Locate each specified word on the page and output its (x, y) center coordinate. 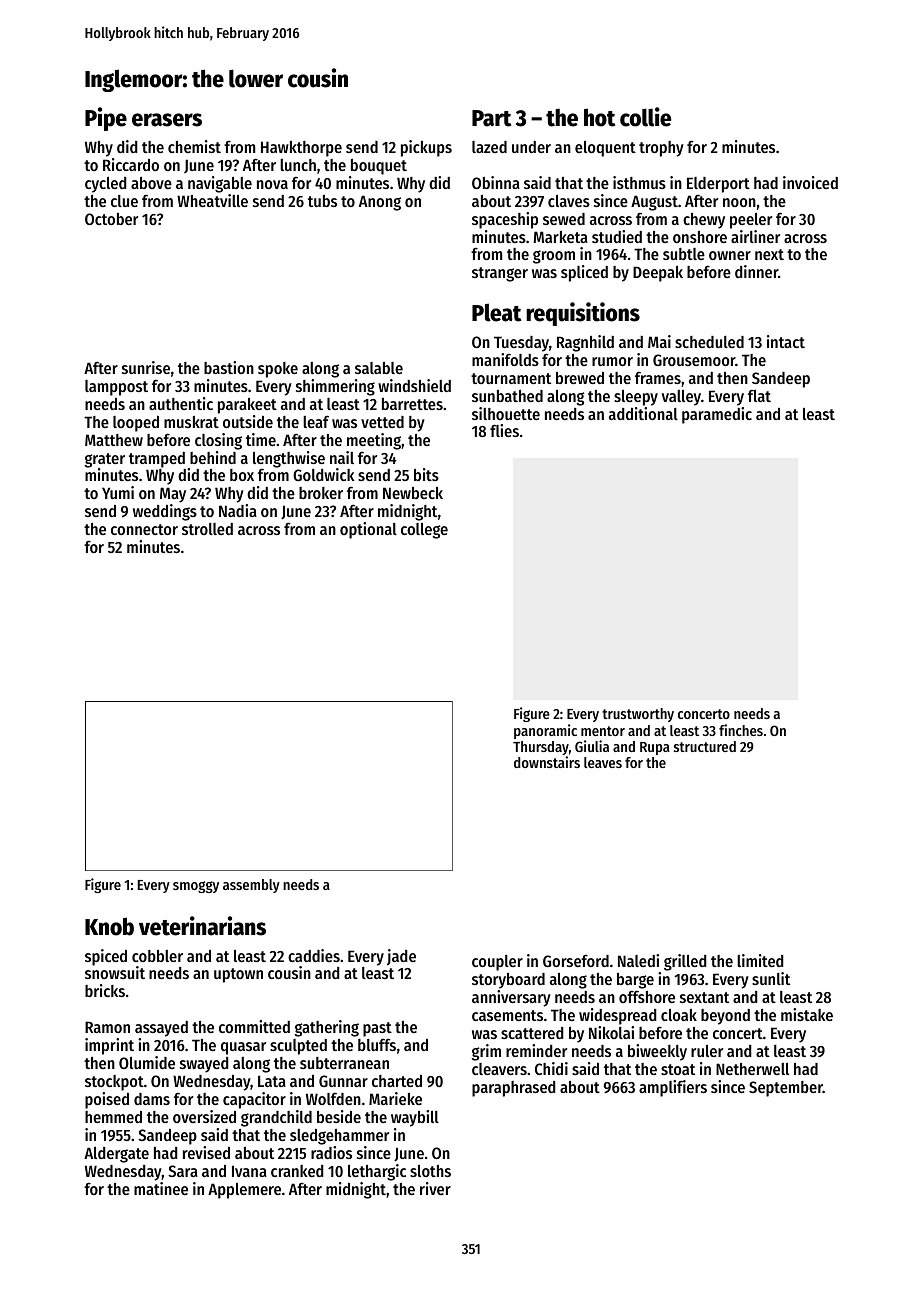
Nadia (238, 510)
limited (760, 960)
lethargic (377, 1172)
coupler (497, 963)
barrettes (412, 404)
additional (643, 413)
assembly (251, 886)
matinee (161, 1188)
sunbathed (507, 396)
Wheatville (212, 200)
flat (759, 396)
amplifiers (673, 1088)
